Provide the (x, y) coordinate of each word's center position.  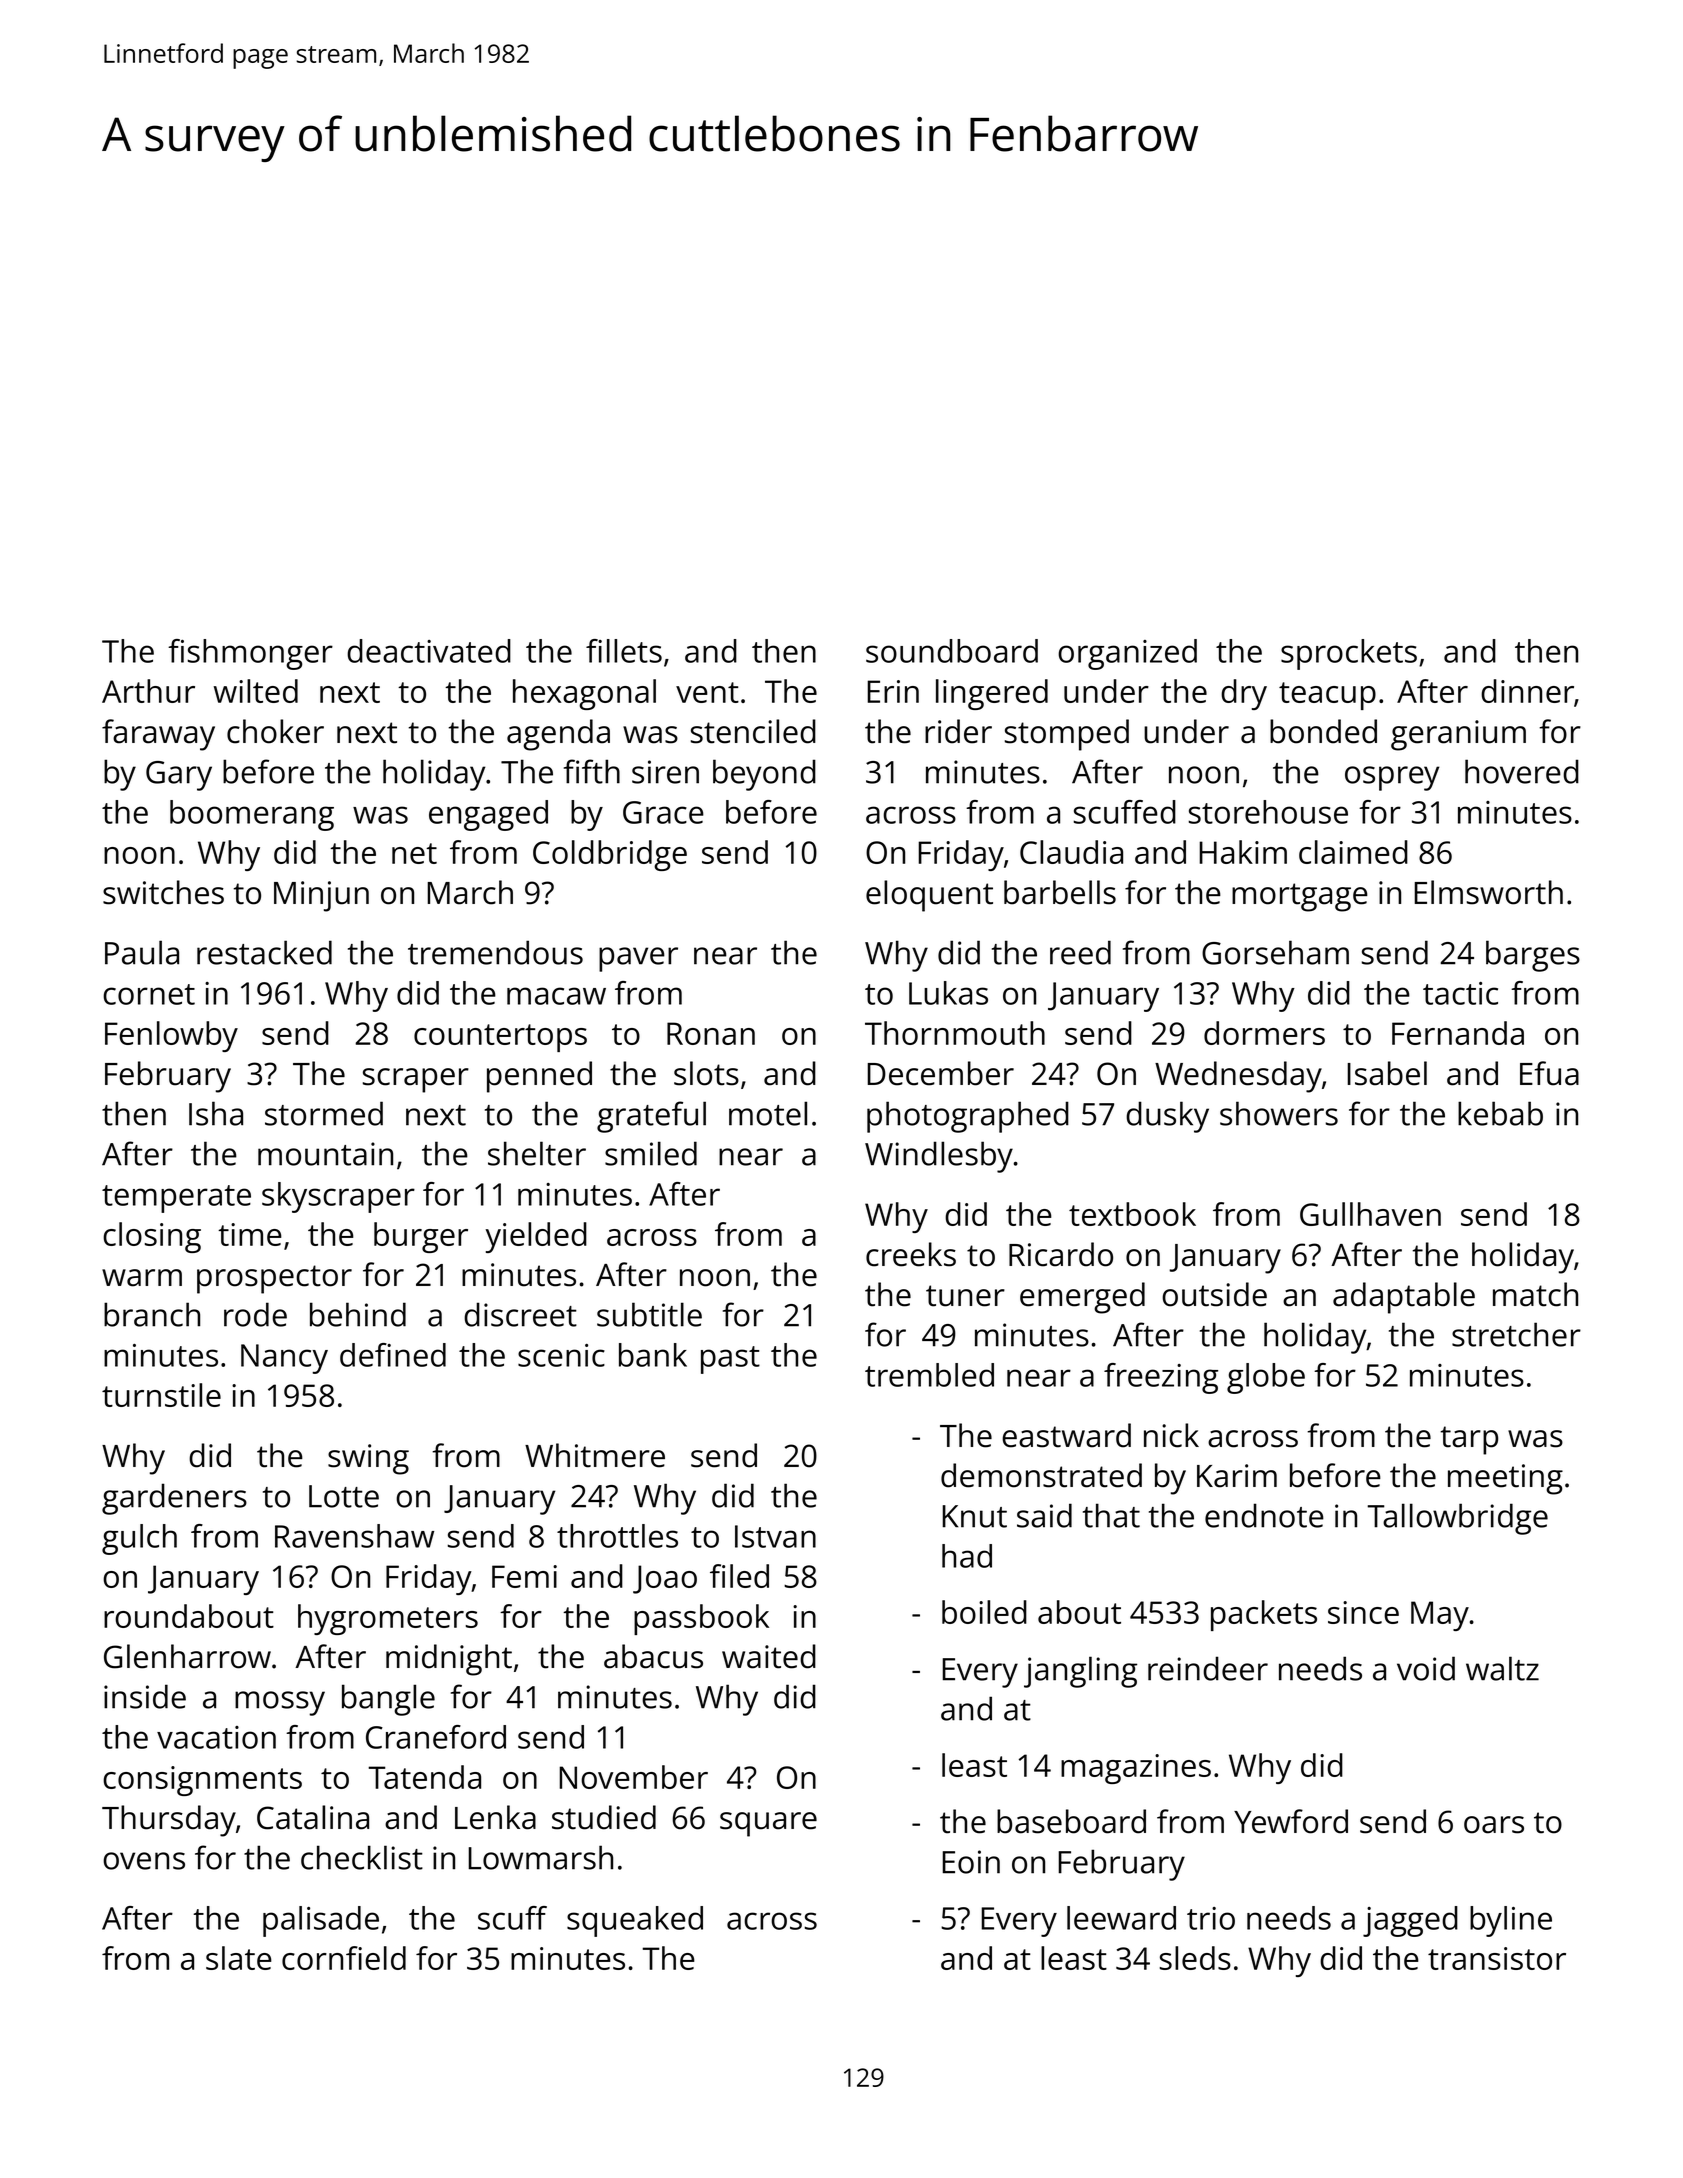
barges (1533, 956)
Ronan (711, 1033)
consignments (202, 1781)
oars (1494, 1825)
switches (163, 892)
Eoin (971, 1862)
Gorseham (1275, 952)
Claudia (1071, 852)
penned (539, 1077)
